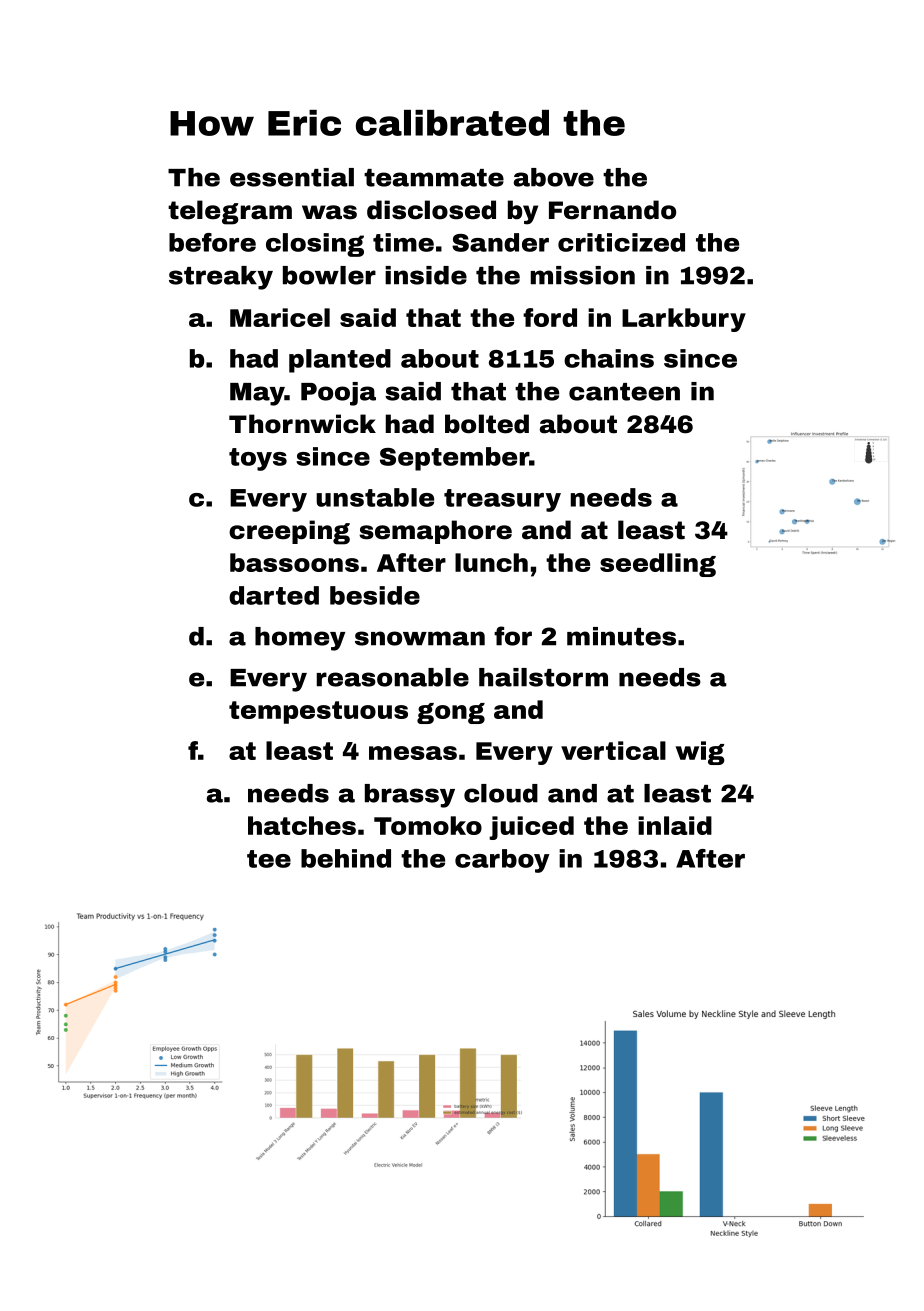  What do you see at coordinates (502, 861) in the document?
I see `carboy` at bounding box center [502, 861].
